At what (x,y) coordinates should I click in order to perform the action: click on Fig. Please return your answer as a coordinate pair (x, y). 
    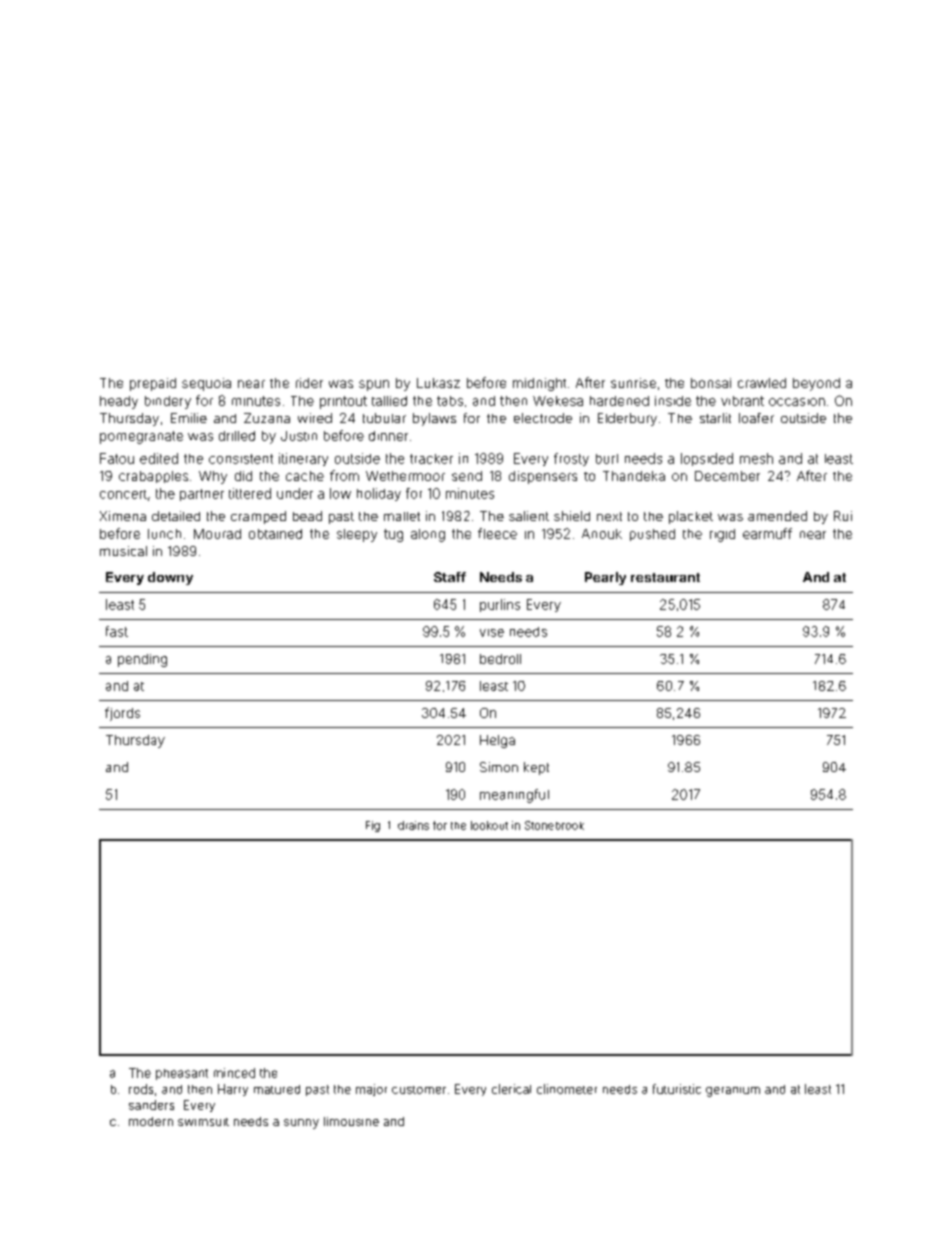
    Looking at the image, I should click on (373, 826).
